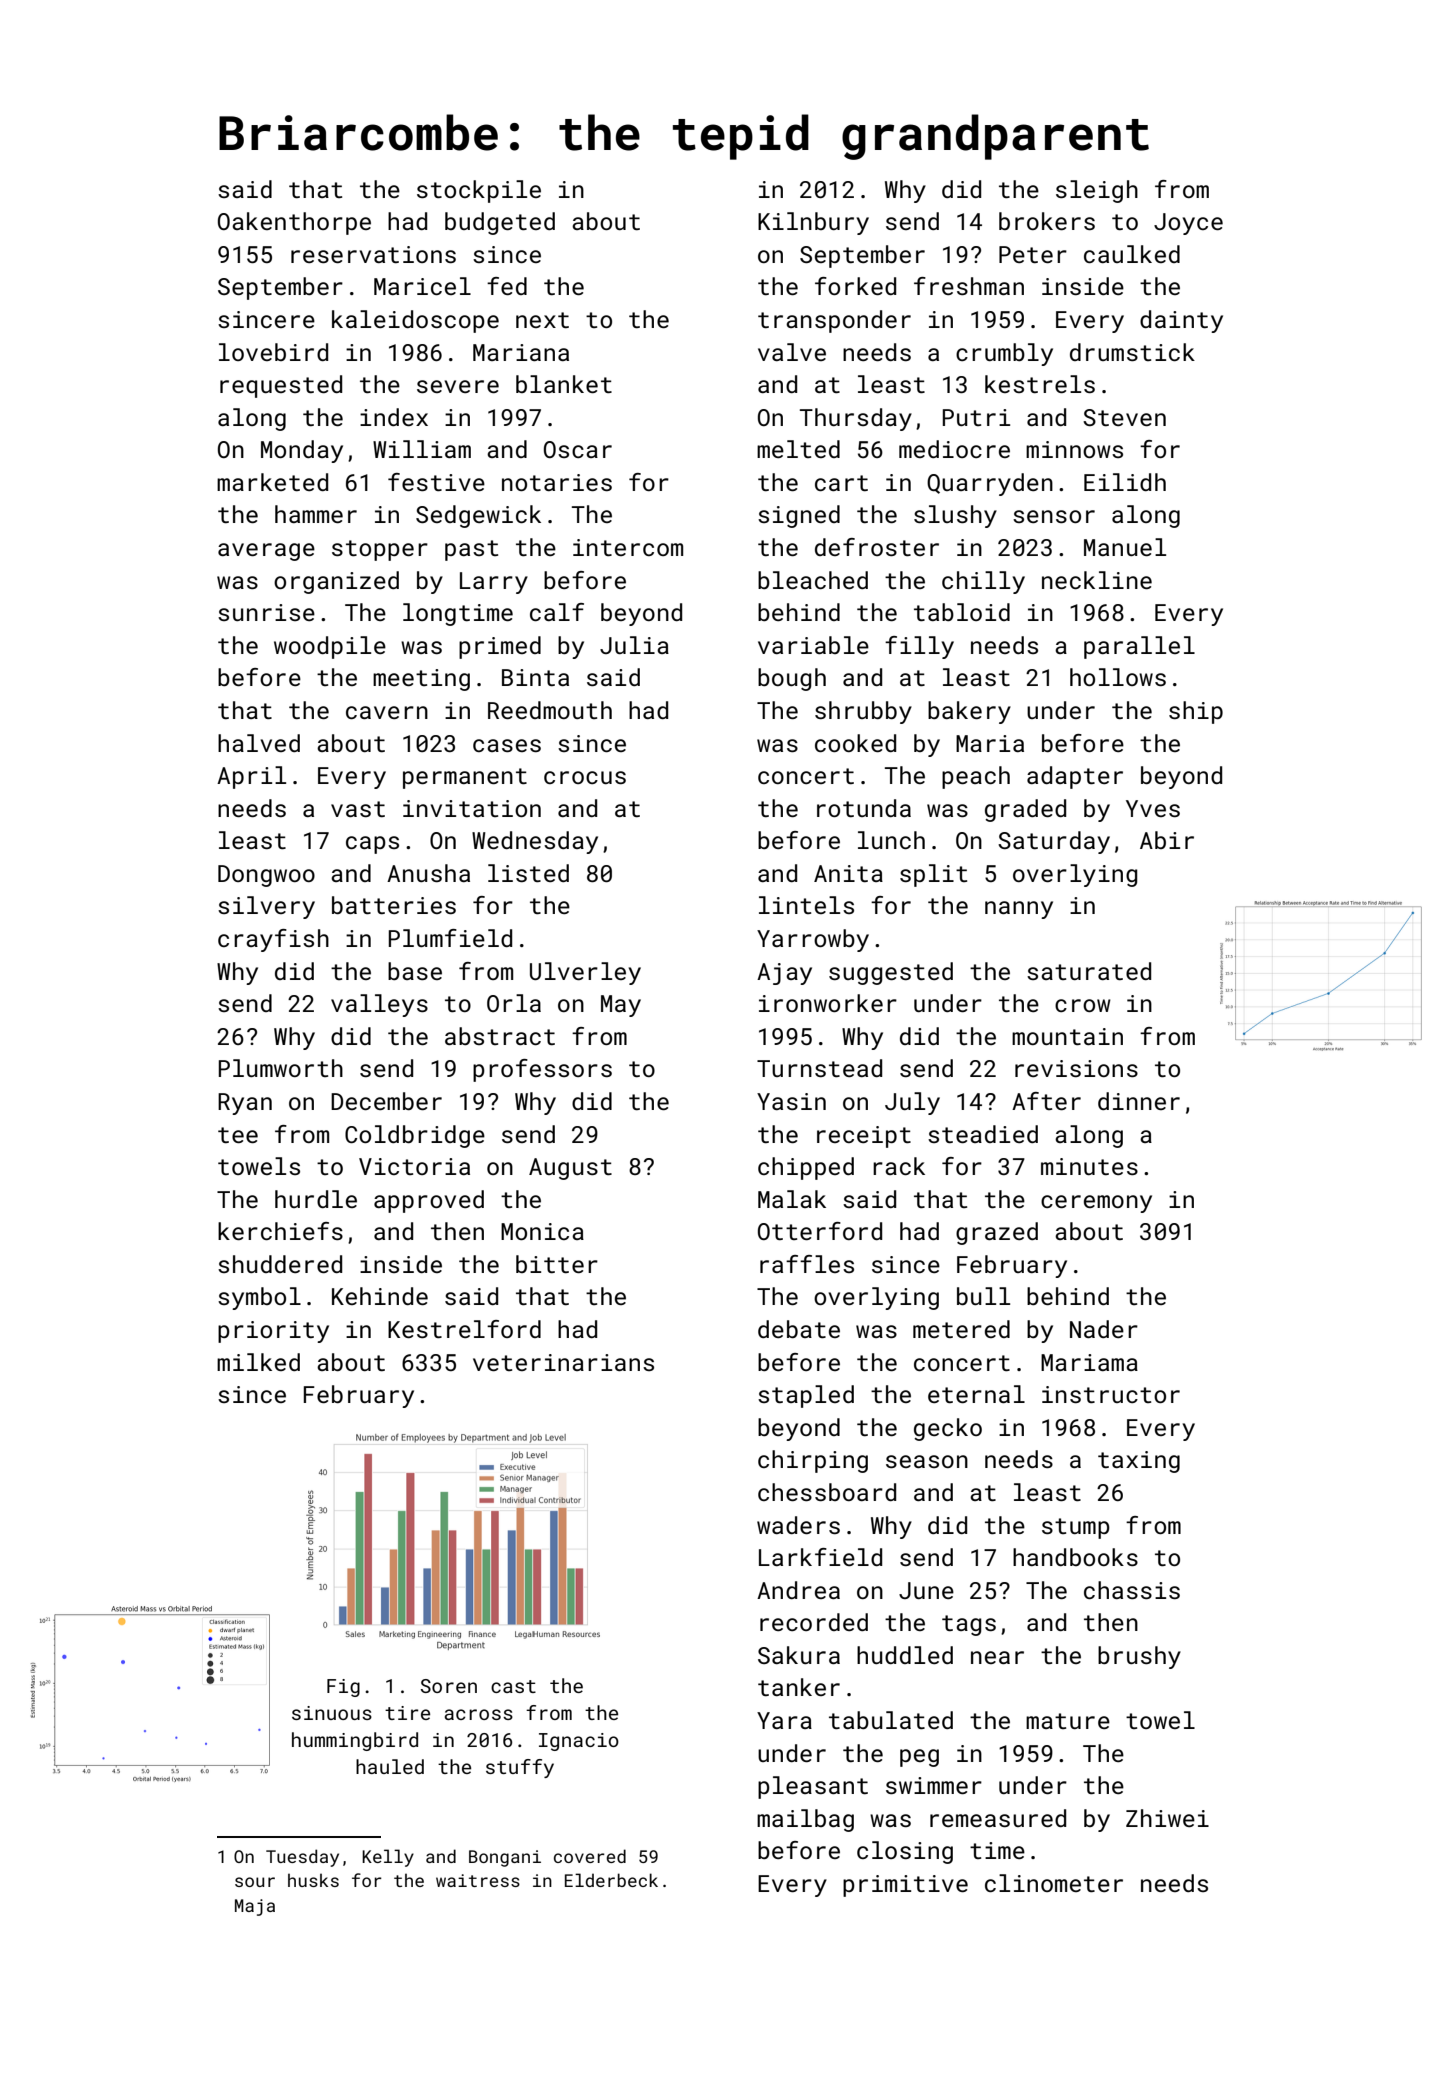 The width and height of the document is (1450, 2100). I want to click on Andrea, so click(798, 1590).
